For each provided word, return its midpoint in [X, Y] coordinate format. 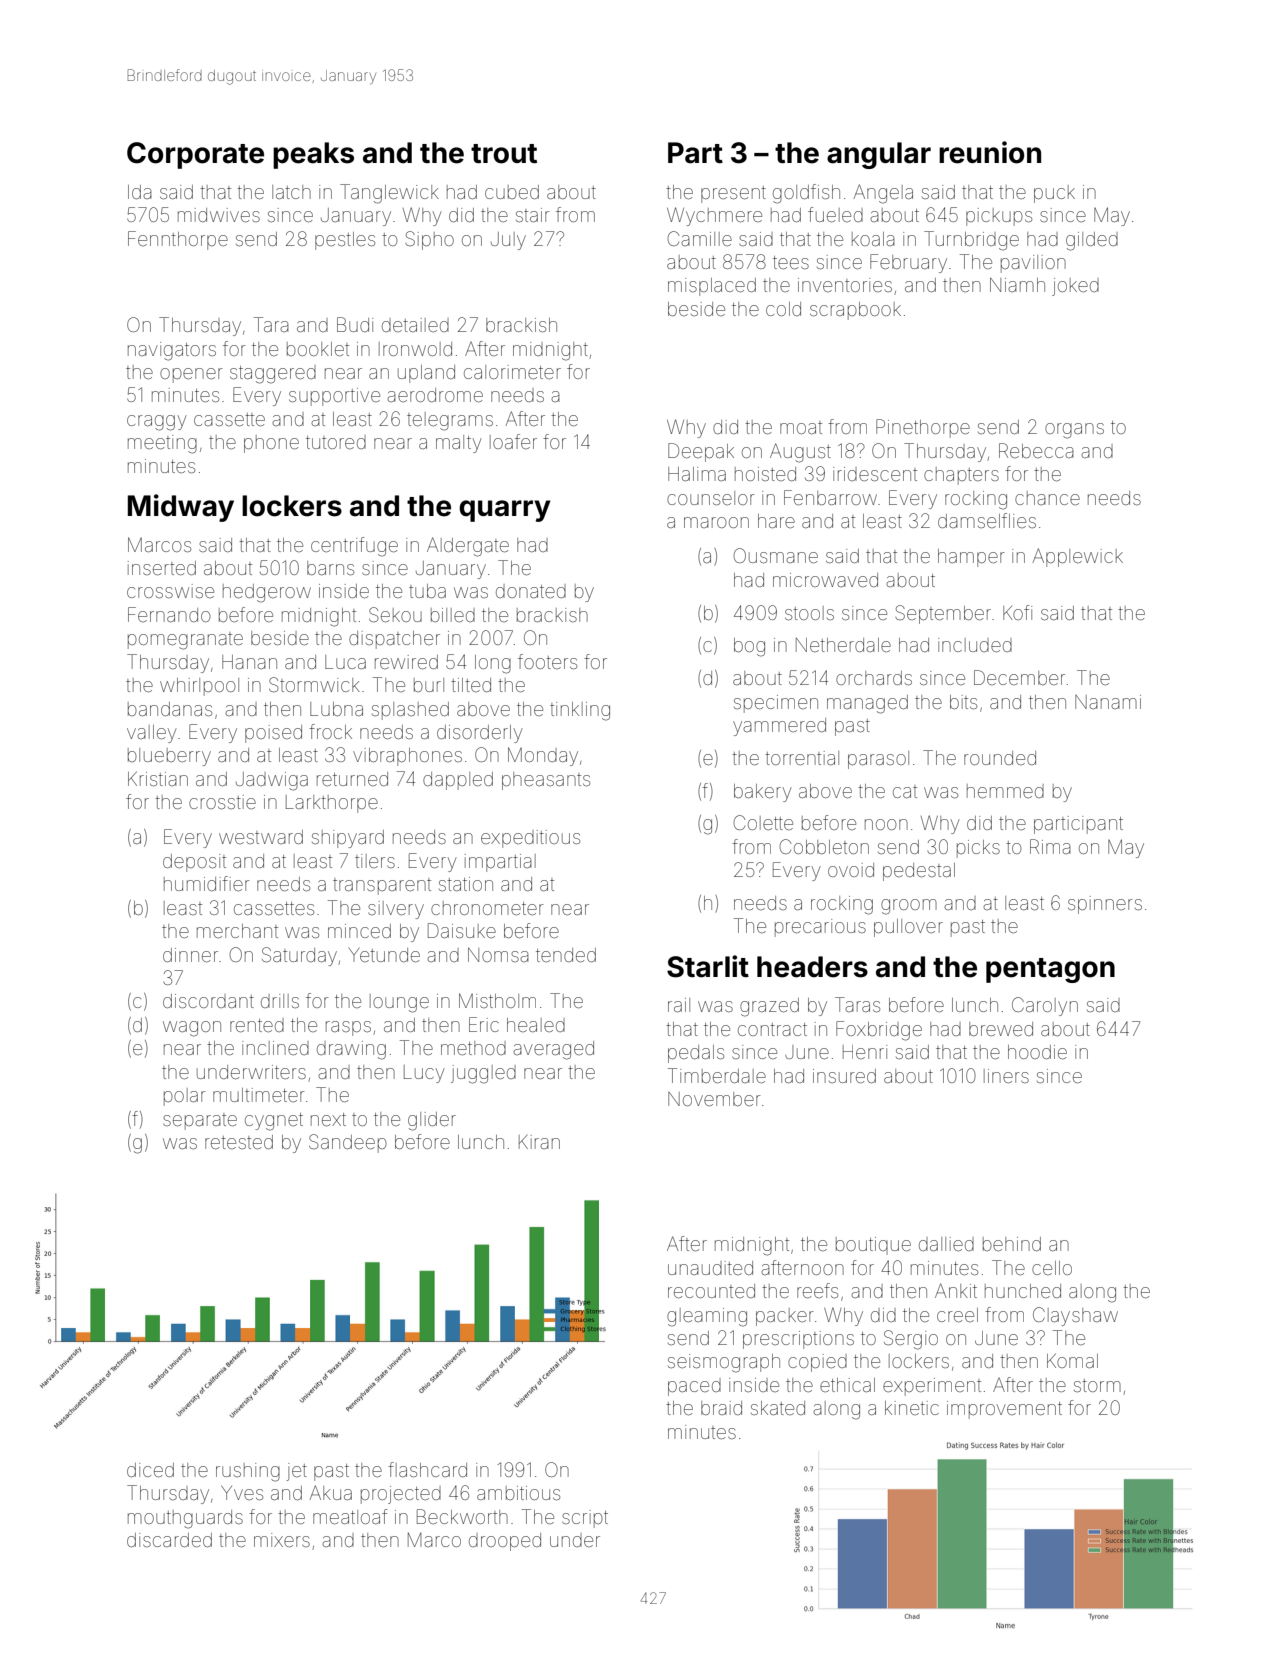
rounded [1000, 758]
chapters [961, 476]
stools [809, 613]
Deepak [701, 452]
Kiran [539, 1142]
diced [150, 1470]
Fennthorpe [178, 240]
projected [401, 1495]
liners [1006, 1076]
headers [812, 967]
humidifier [207, 883]
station [466, 884]
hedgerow [267, 593]
